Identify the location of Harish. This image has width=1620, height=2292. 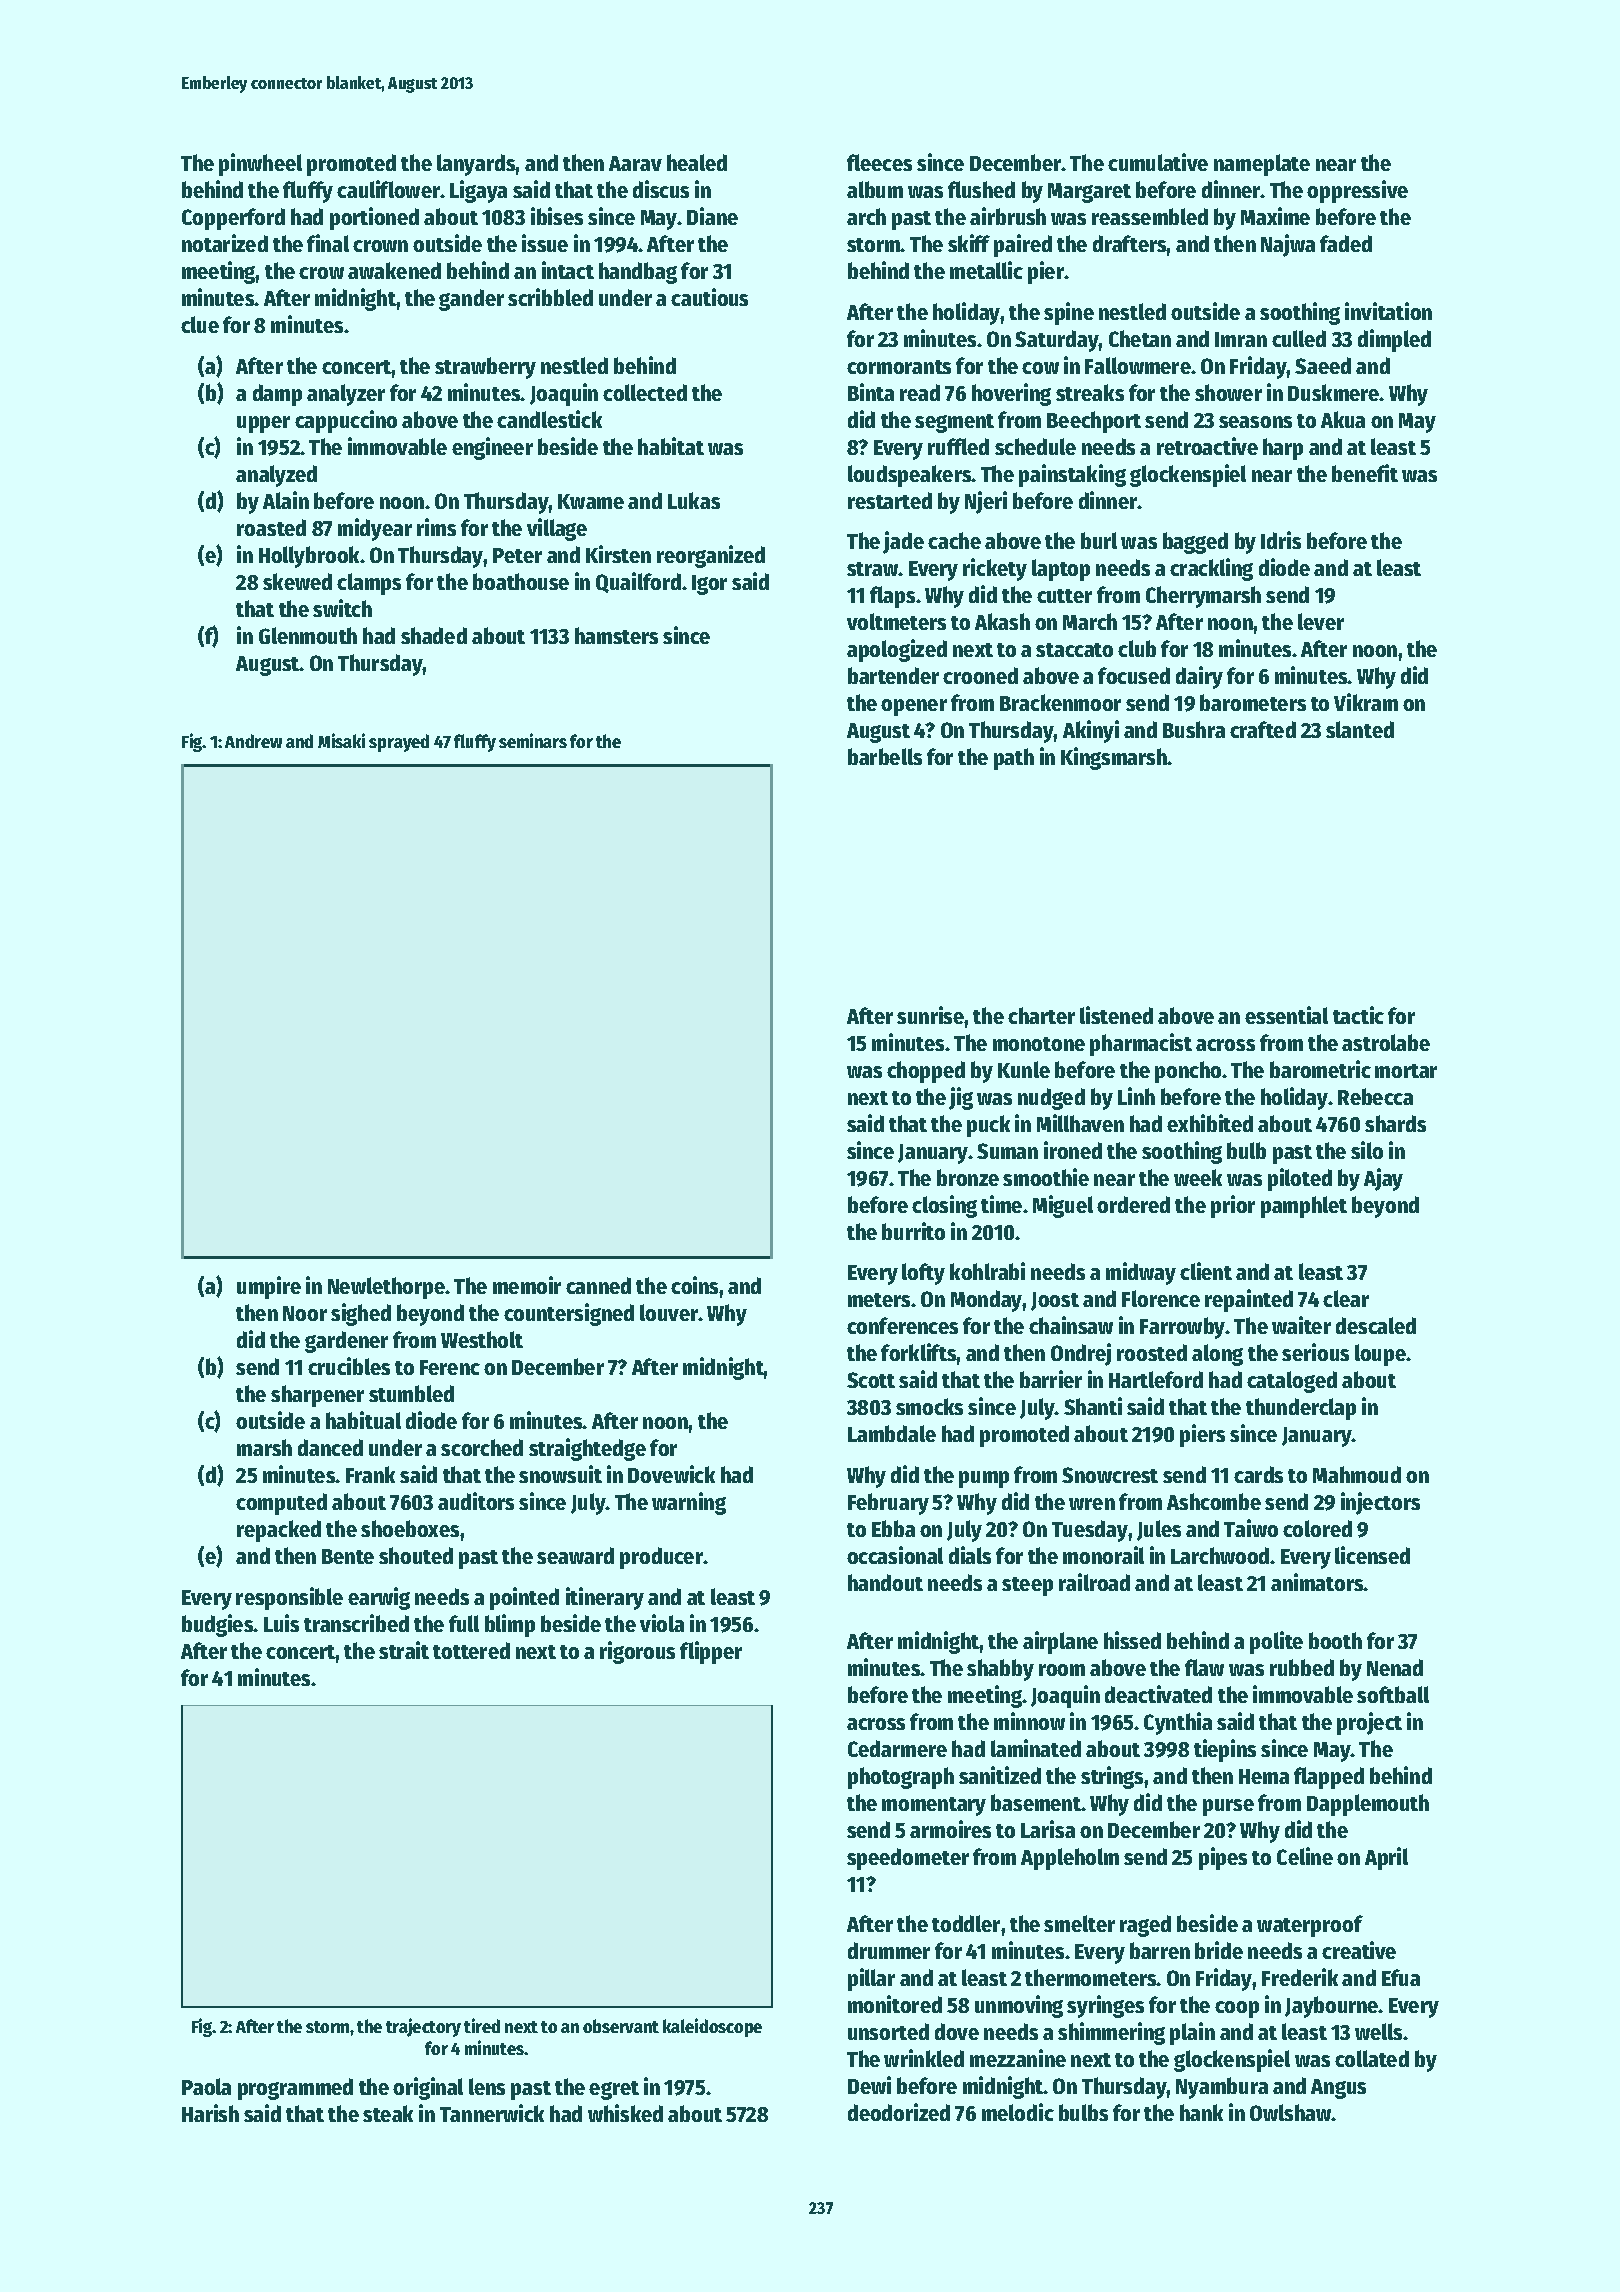
(210, 2113).
